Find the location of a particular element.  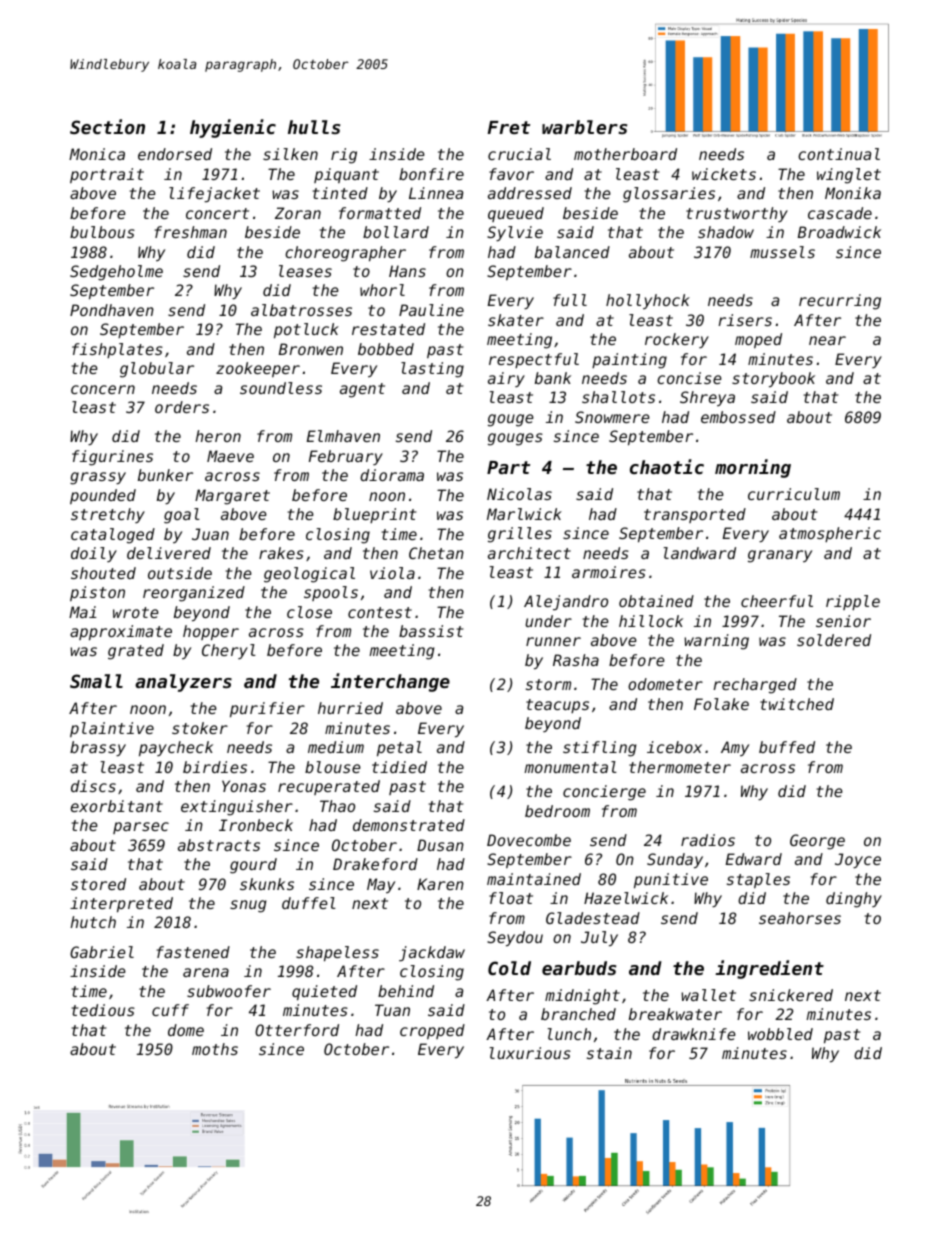

moths is located at coordinates (215, 1049).
